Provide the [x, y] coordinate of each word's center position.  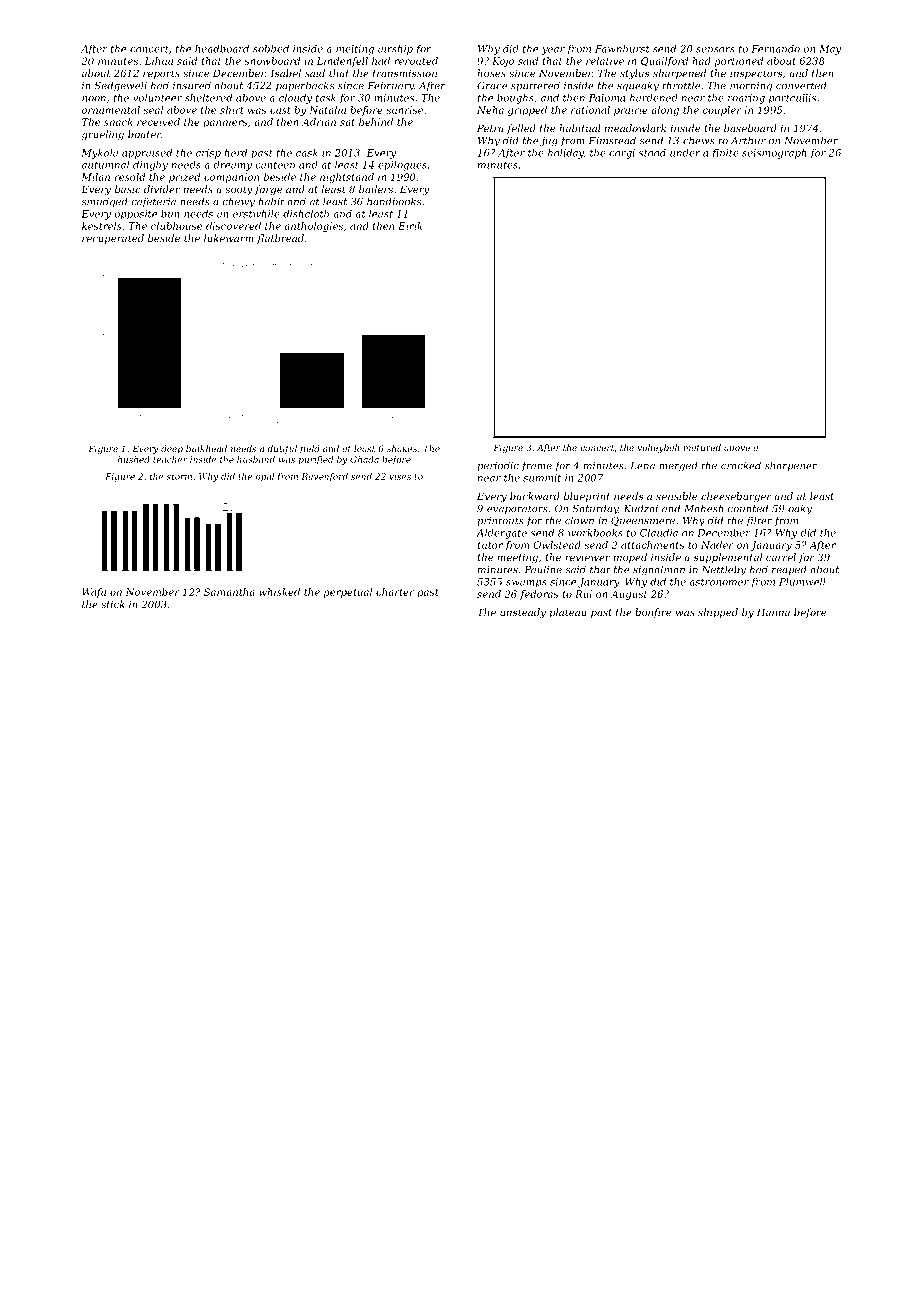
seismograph [774, 154]
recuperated [113, 239]
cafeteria [153, 202]
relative [605, 61]
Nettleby [724, 570]
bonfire [653, 613]
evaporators [517, 510]
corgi [622, 154]
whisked [279, 592]
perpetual [348, 593]
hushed [134, 459]
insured [192, 85]
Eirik [410, 226]
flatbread [280, 239]
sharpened [679, 74]
